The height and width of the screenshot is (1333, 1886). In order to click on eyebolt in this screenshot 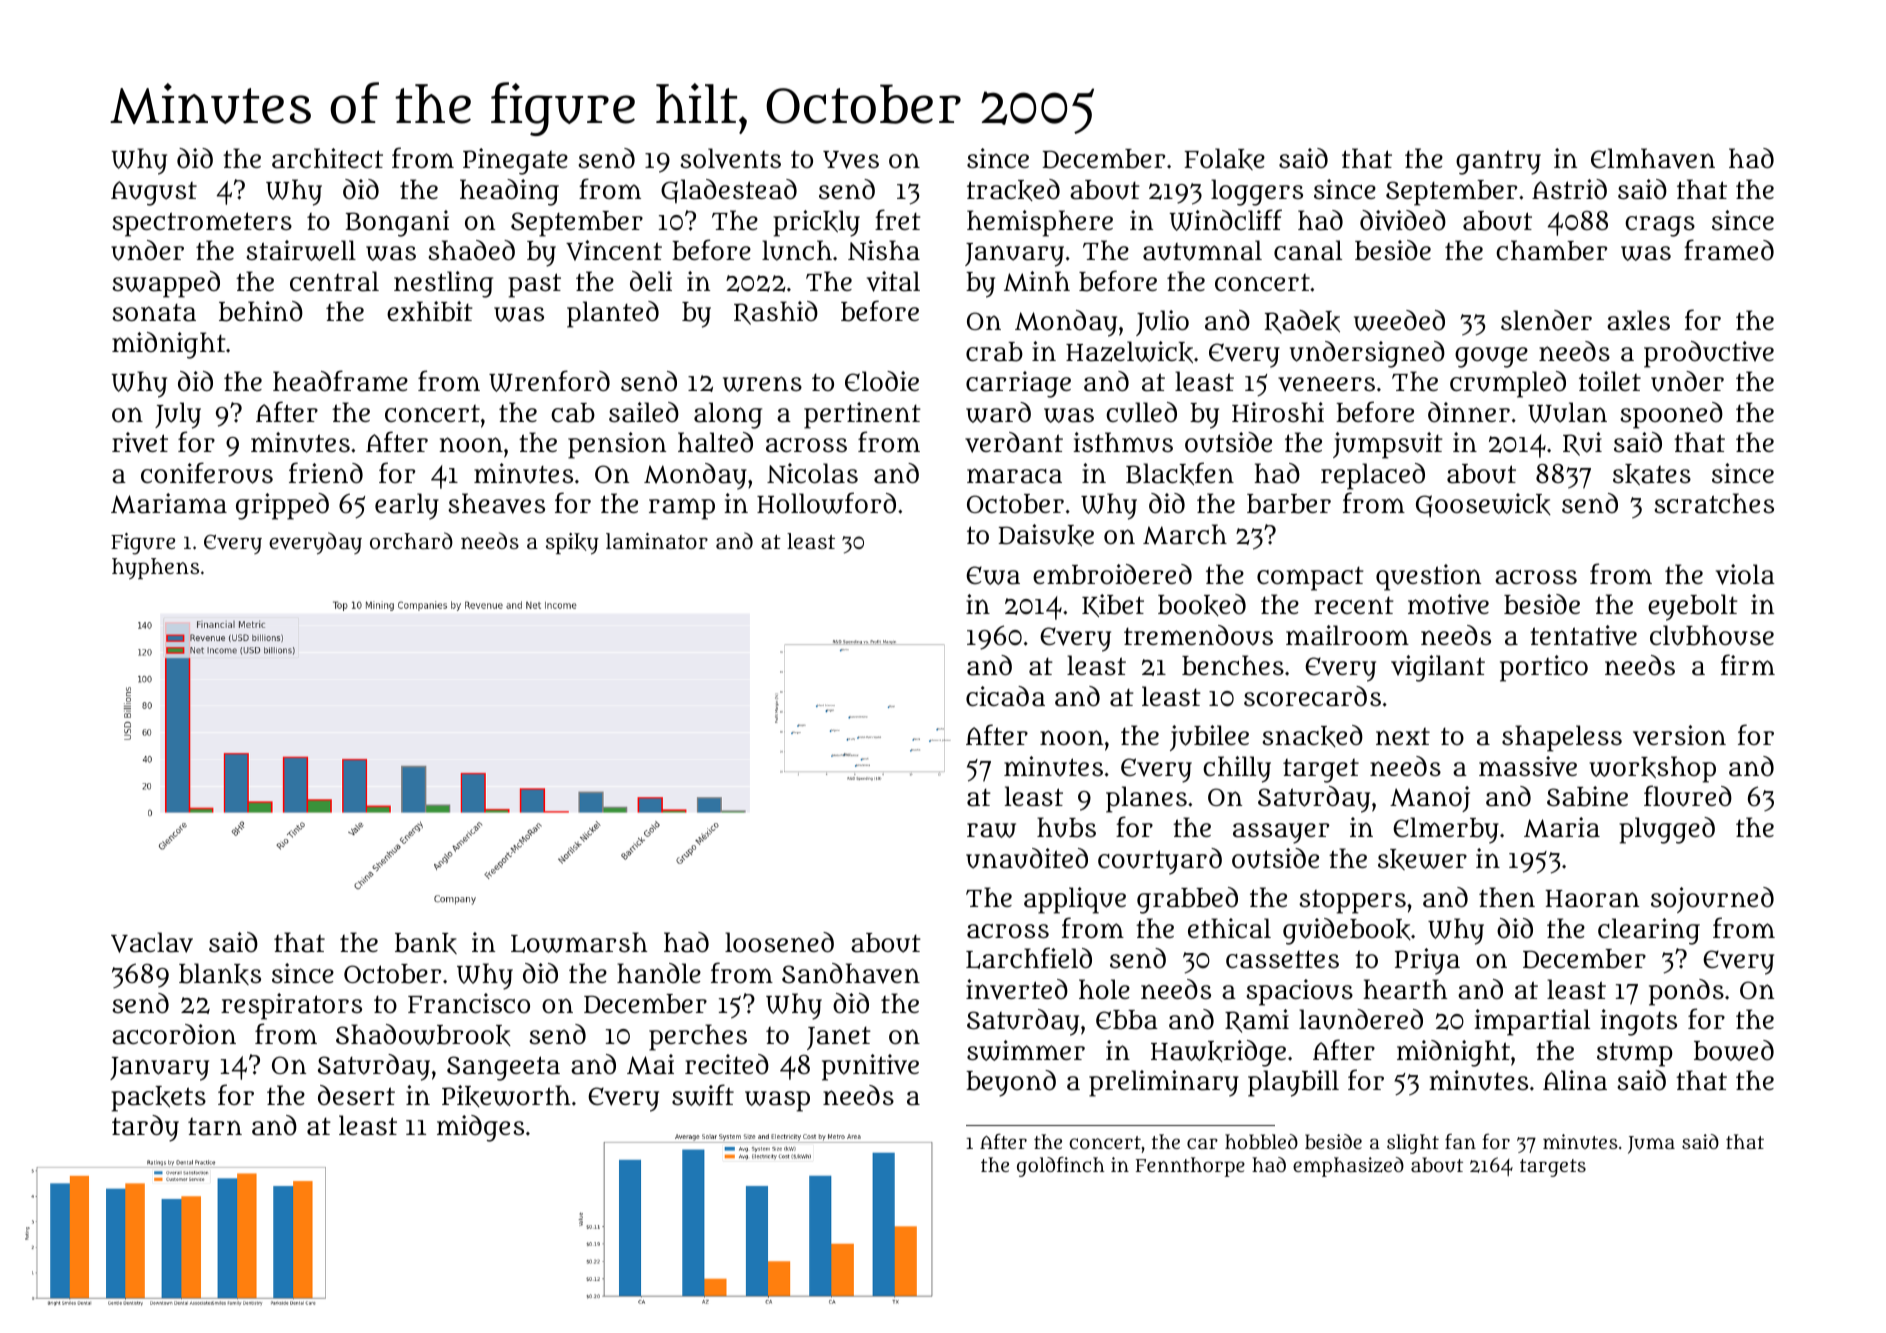, I will do `click(1693, 607)`.
